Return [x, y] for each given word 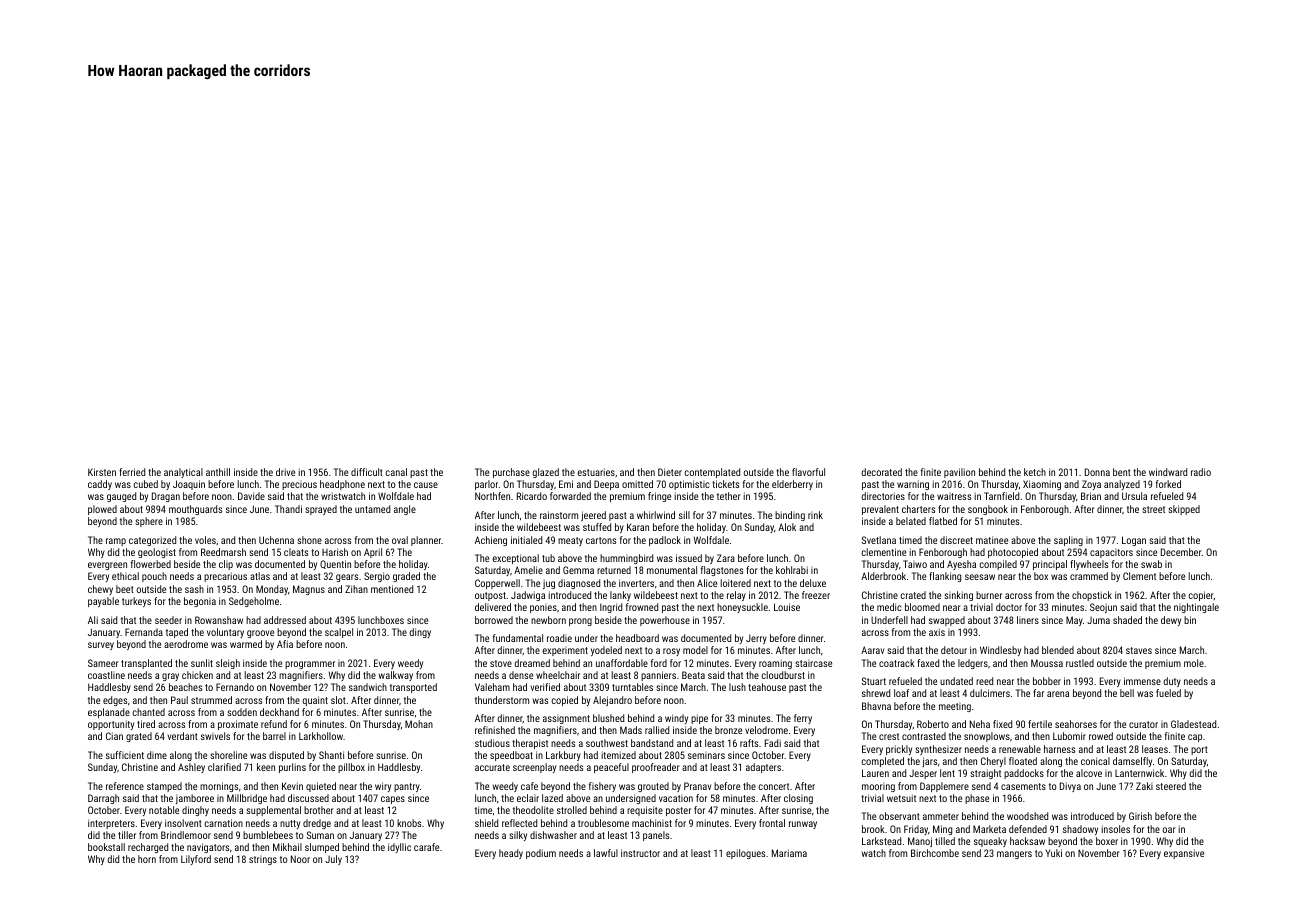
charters [918, 509]
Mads [631, 730]
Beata [693, 675]
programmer [310, 665]
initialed [526, 540]
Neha [980, 724]
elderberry [792, 485]
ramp [116, 542]
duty [1172, 682]
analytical [183, 473]
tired [146, 724]
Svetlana [879, 540]
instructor [640, 853]
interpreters [111, 824]
